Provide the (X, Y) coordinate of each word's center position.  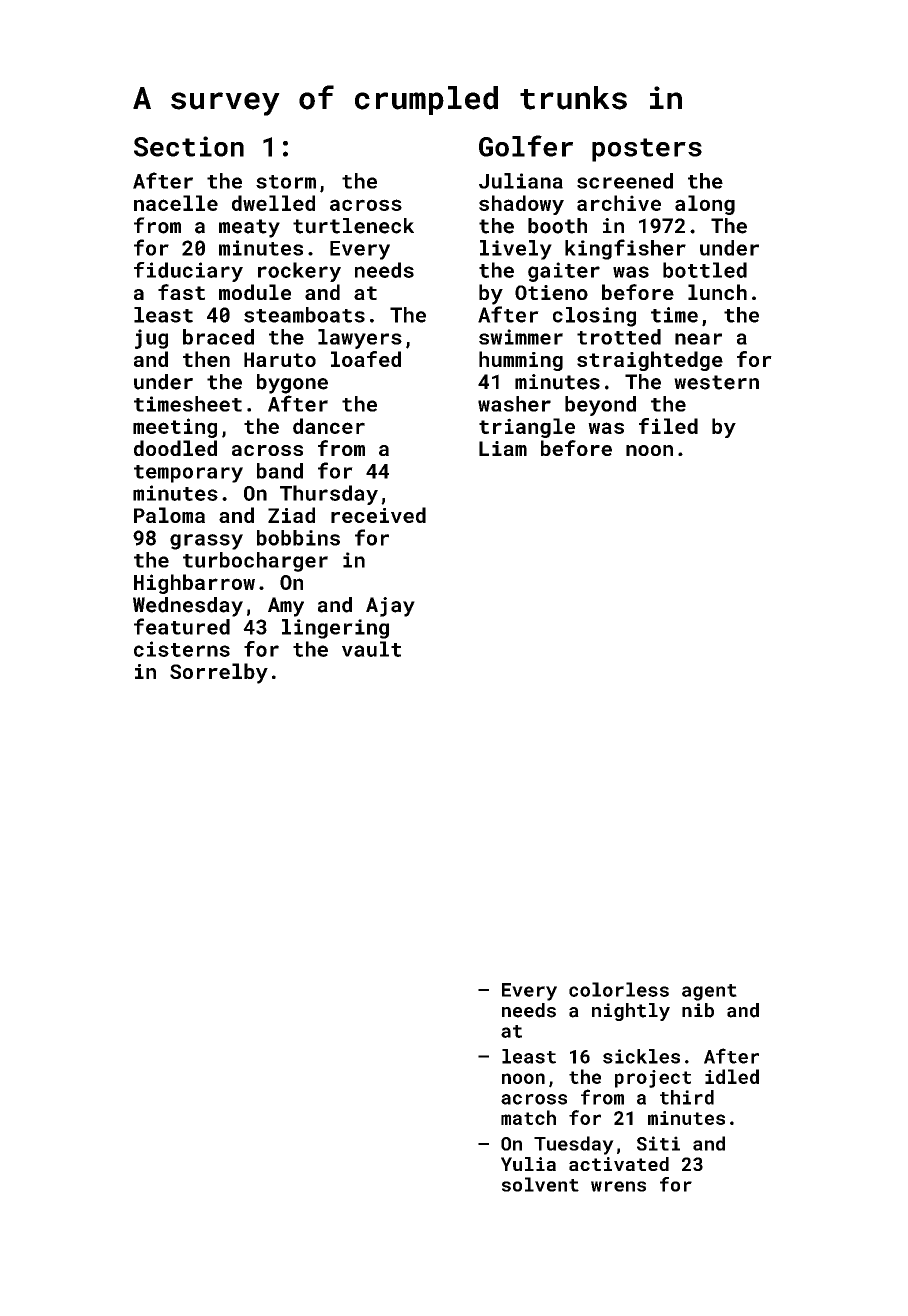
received (378, 515)
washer (514, 404)
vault (371, 649)
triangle (527, 428)
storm (286, 182)
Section (189, 146)
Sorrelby (219, 673)
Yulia (528, 1164)
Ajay (390, 607)
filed (668, 426)
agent (709, 992)
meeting (175, 428)
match (528, 1117)
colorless (619, 989)
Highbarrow (194, 584)
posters (647, 150)
